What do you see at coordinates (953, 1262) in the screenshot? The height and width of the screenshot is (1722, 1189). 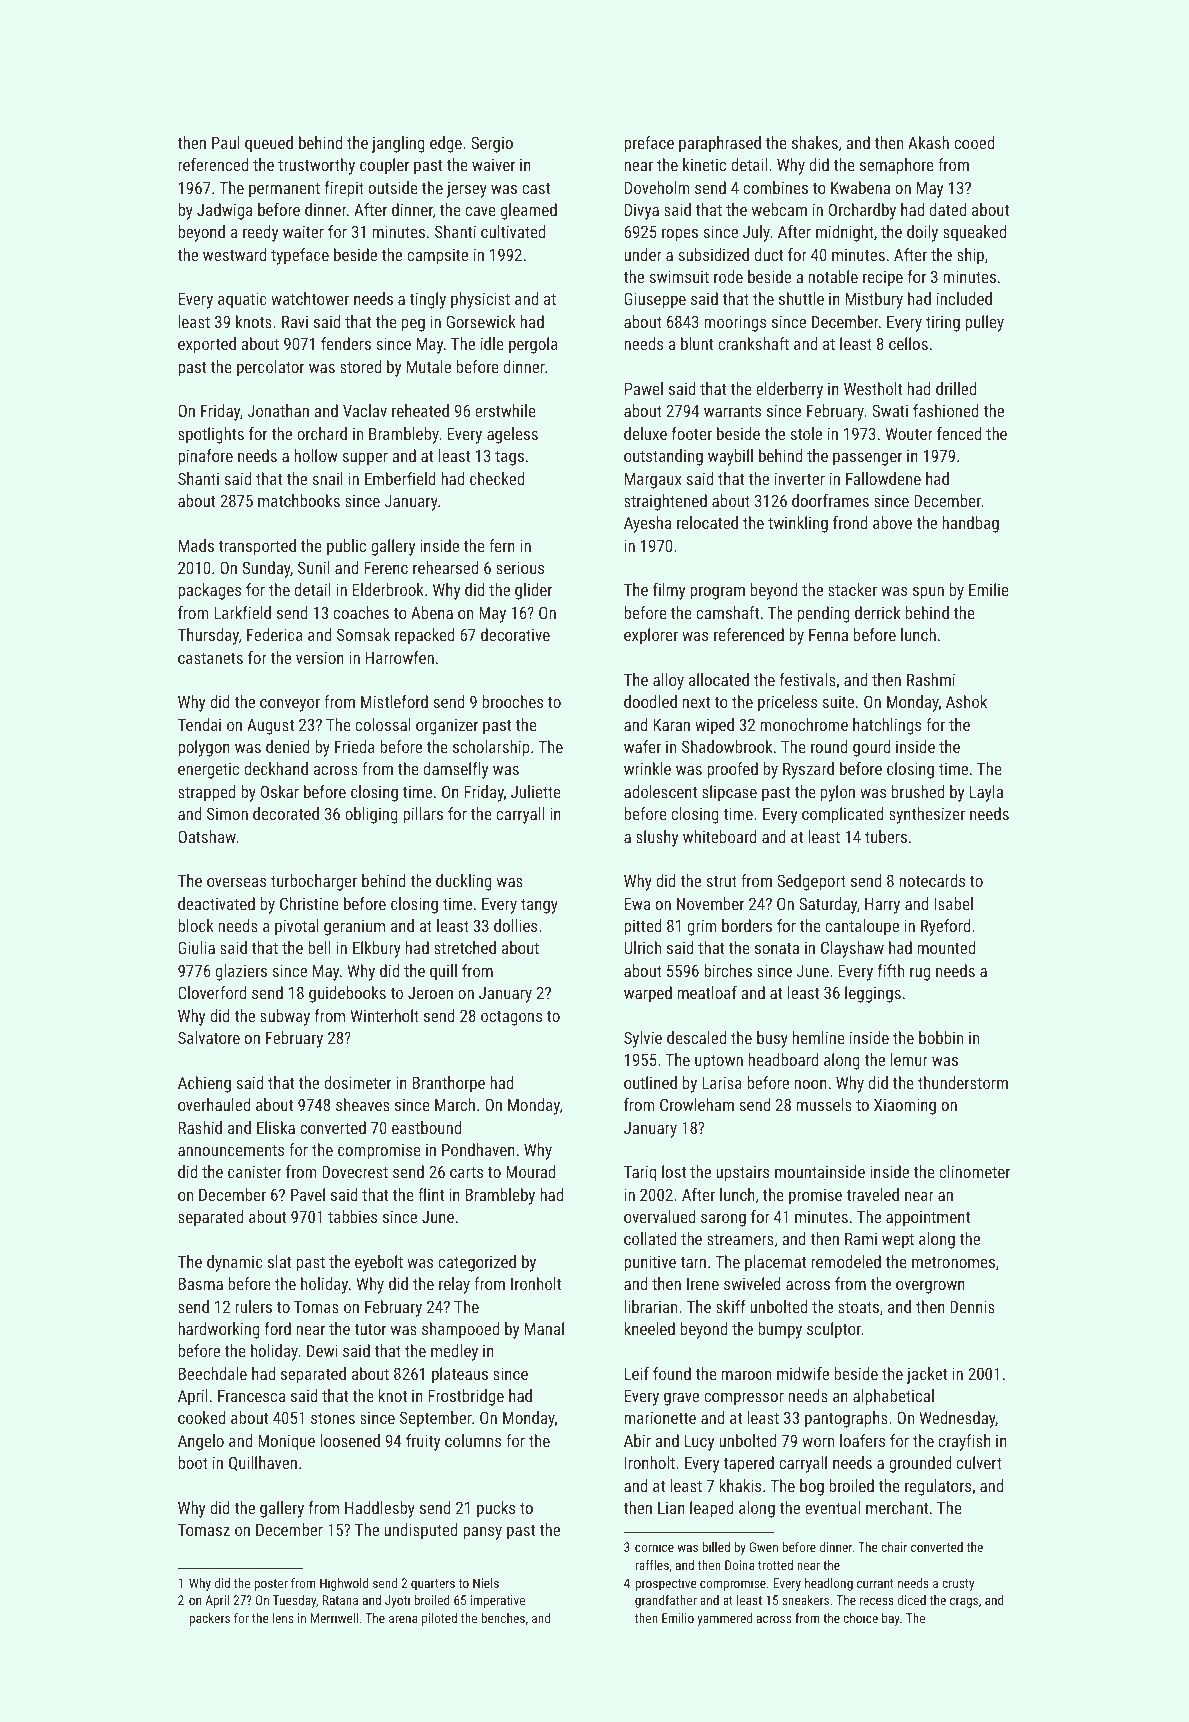 I see `metronomes` at bounding box center [953, 1262].
